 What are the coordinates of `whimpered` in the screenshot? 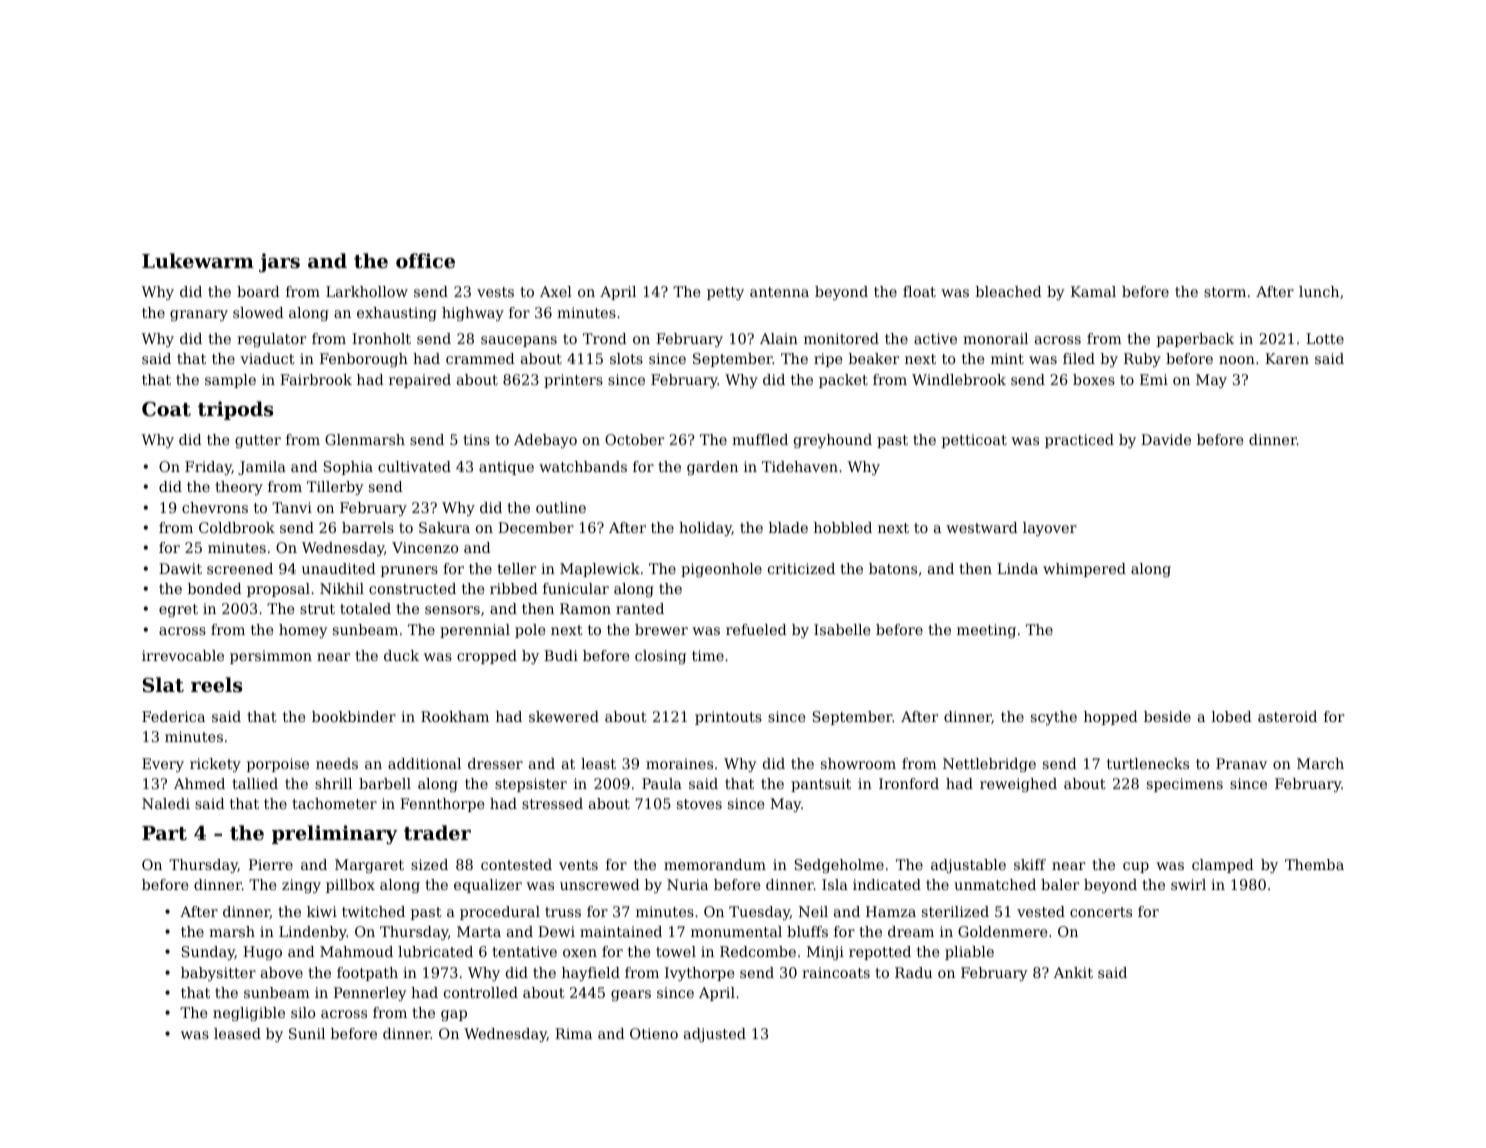 It's located at (1084, 570).
